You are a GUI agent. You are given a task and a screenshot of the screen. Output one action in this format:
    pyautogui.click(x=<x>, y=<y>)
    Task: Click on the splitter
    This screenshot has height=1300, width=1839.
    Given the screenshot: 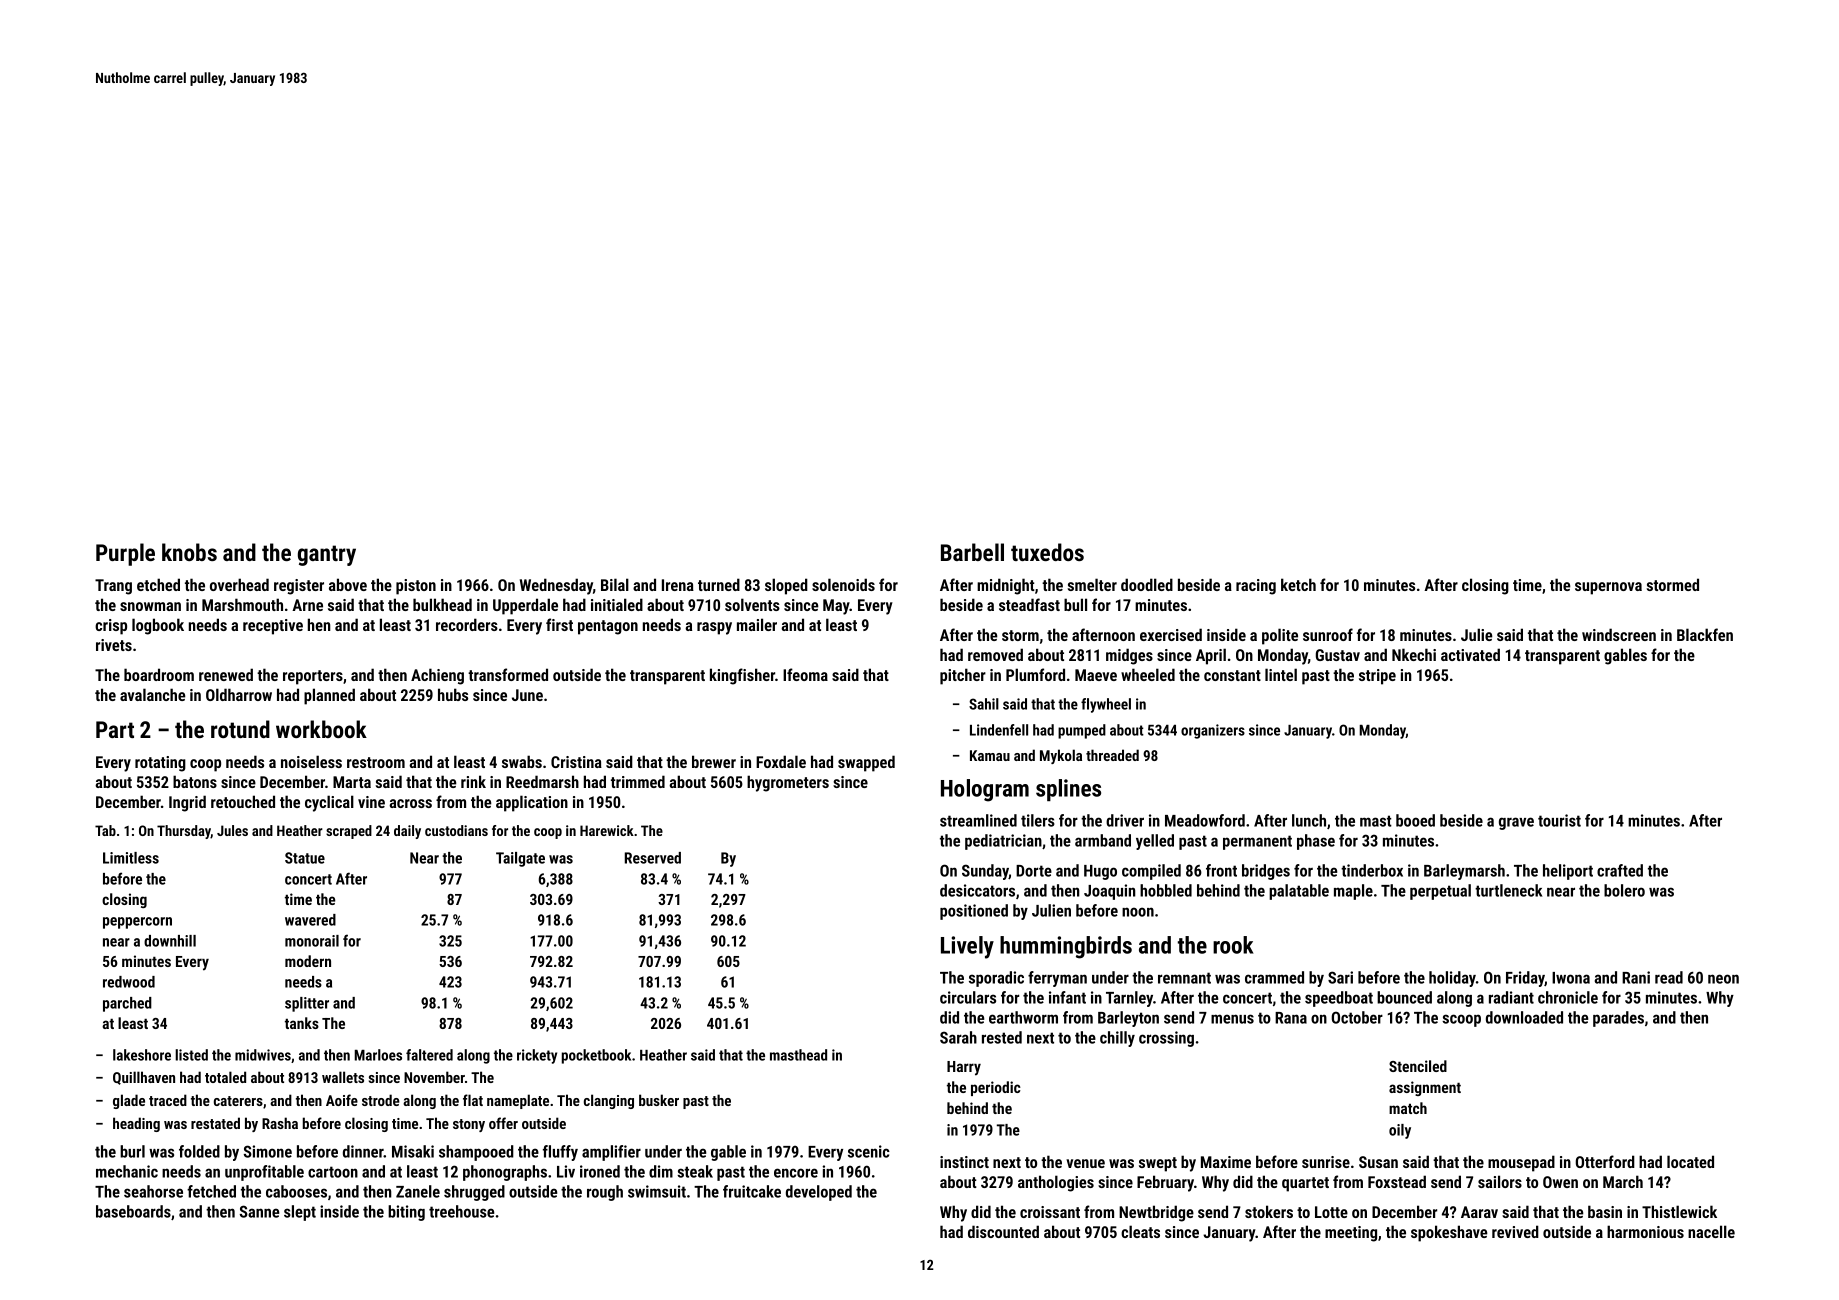 What is the action you would take?
    pyautogui.click(x=307, y=1004)
